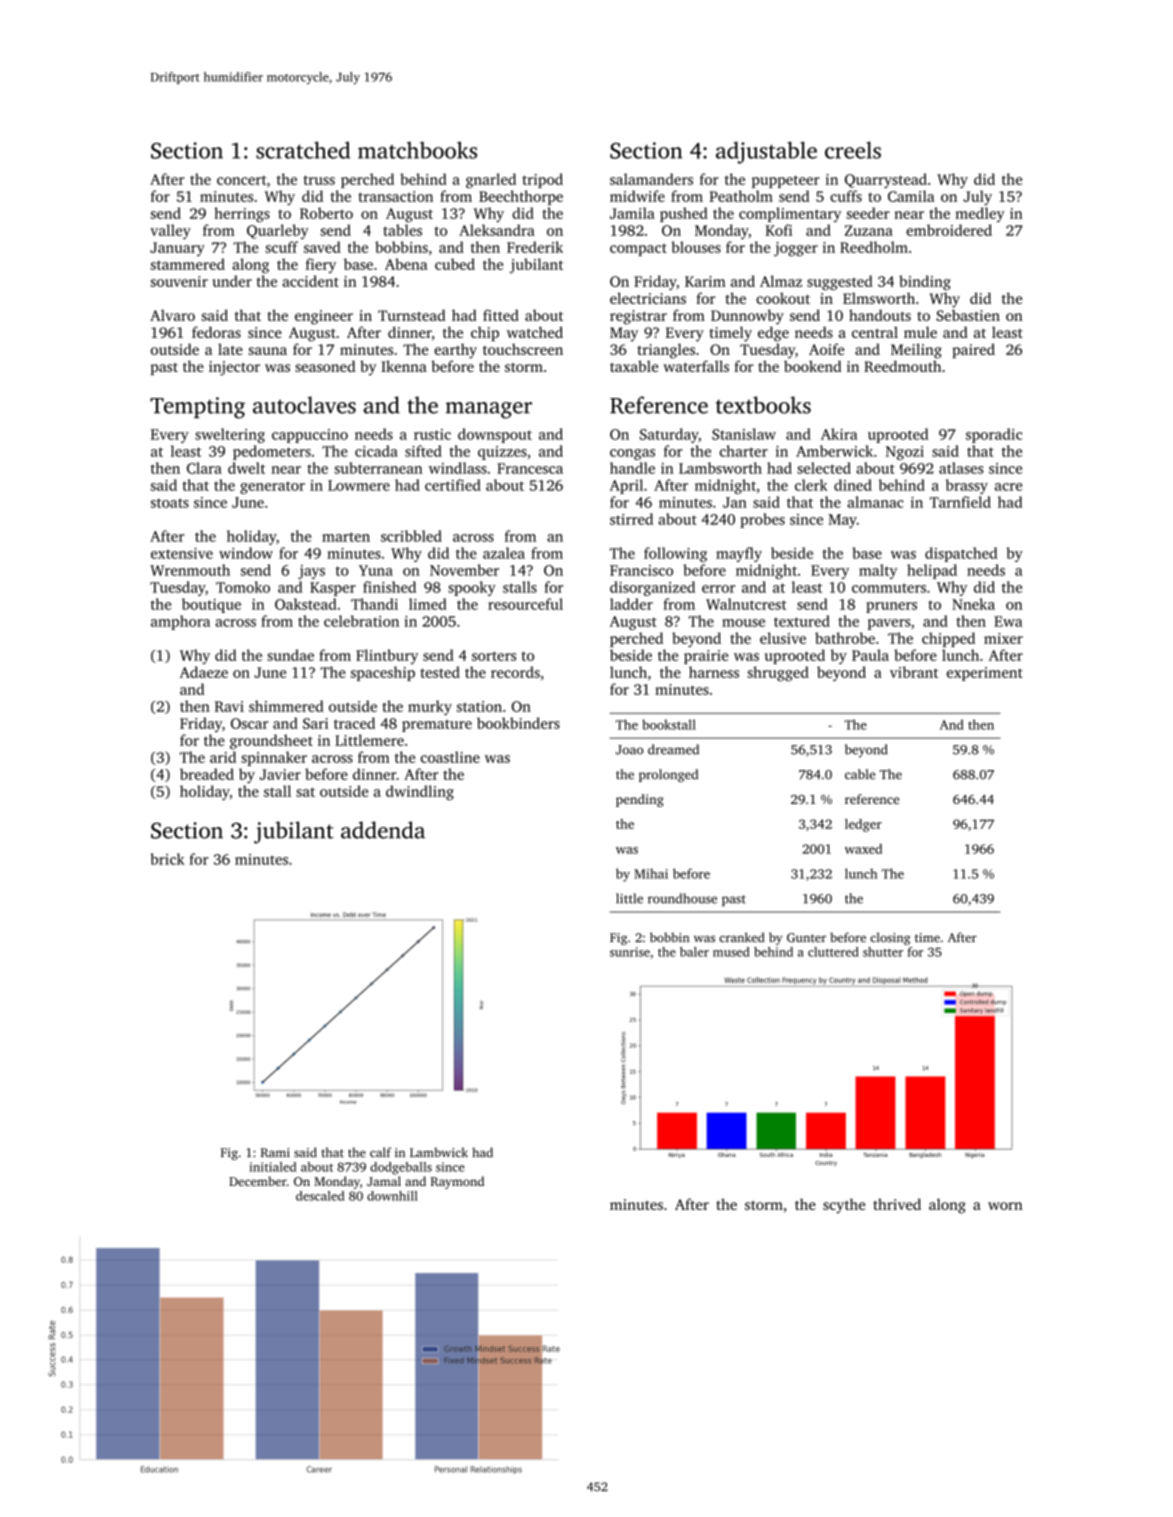  What do you see at coordinates (359, 485) in the page?
I see `Lowmere` at bounding box center [359, 485].
